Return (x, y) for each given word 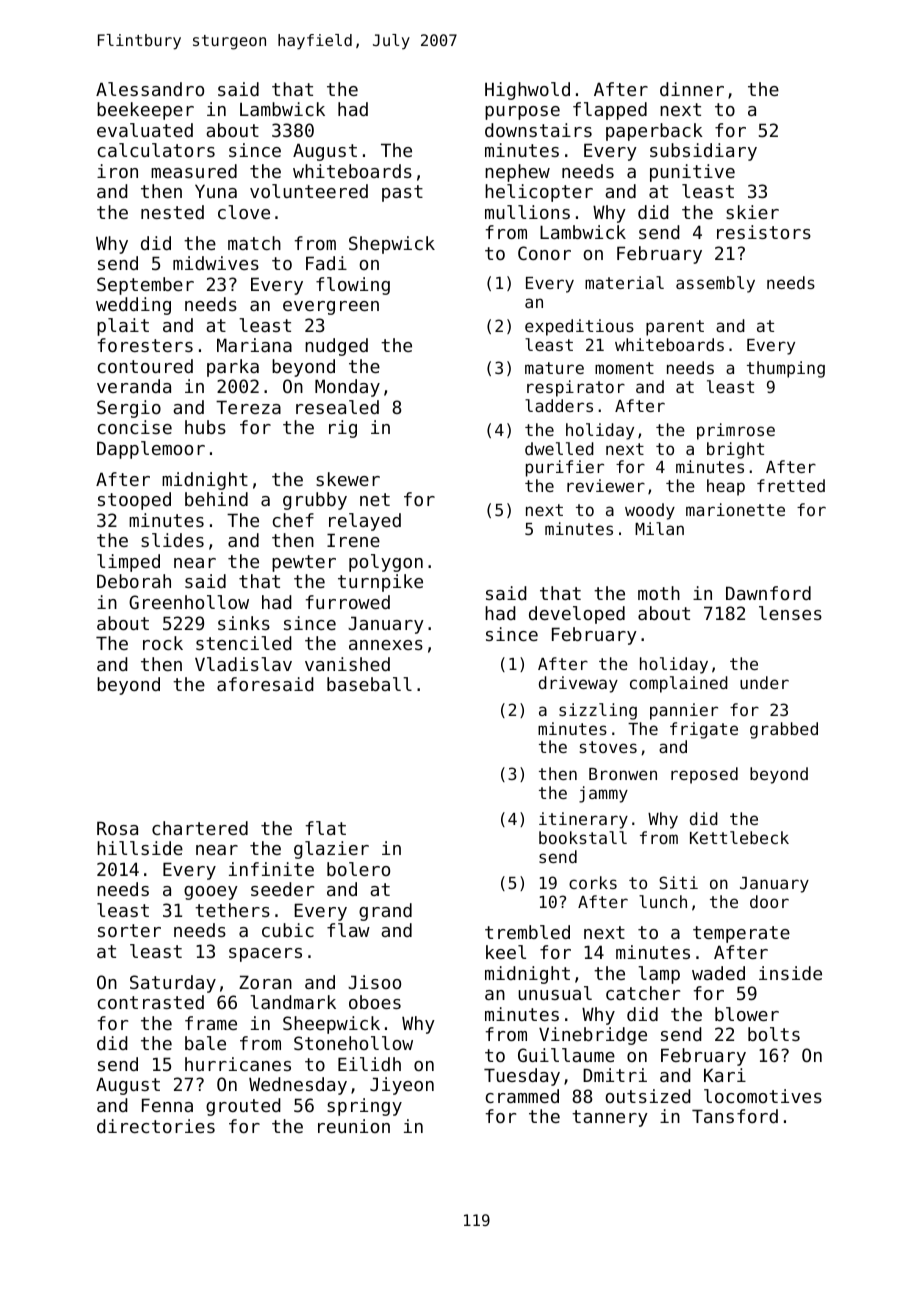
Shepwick (392, 245)
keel (506, 952)
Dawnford (768, 593)
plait (123, 327)
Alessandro (150, 89)
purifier (565, 468)
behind (216, 499)
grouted (243, 1107)
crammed (522, 1096)
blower (747, 1014)
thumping (786, 369)
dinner (692, 89)
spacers (265, 955)
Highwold (527, 91)
